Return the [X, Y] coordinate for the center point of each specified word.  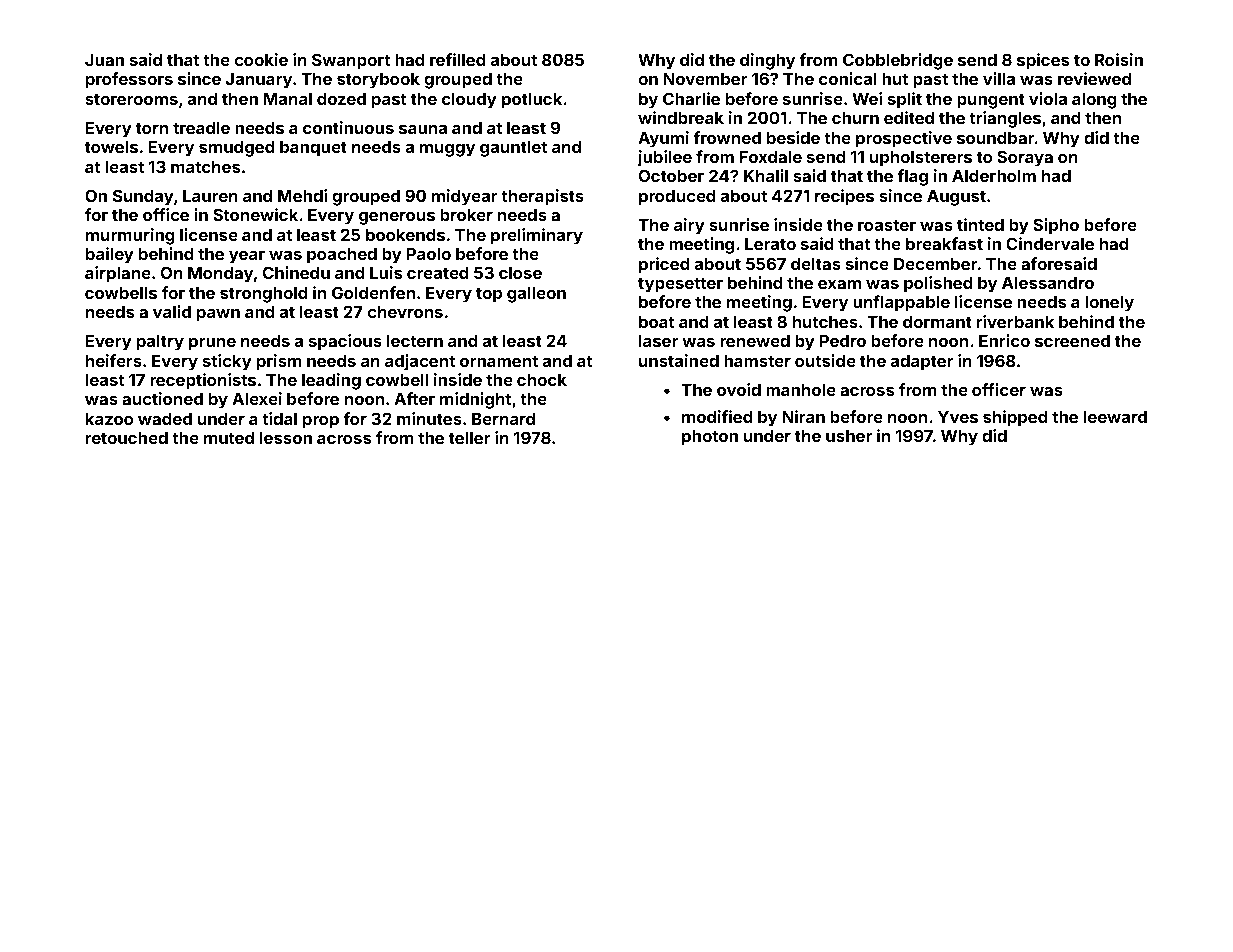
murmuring [130, 236]
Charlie [691, 98]
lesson [286, 438]
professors [129, 80]
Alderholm [994, 176]
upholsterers [921, 159]
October [671, 175]
